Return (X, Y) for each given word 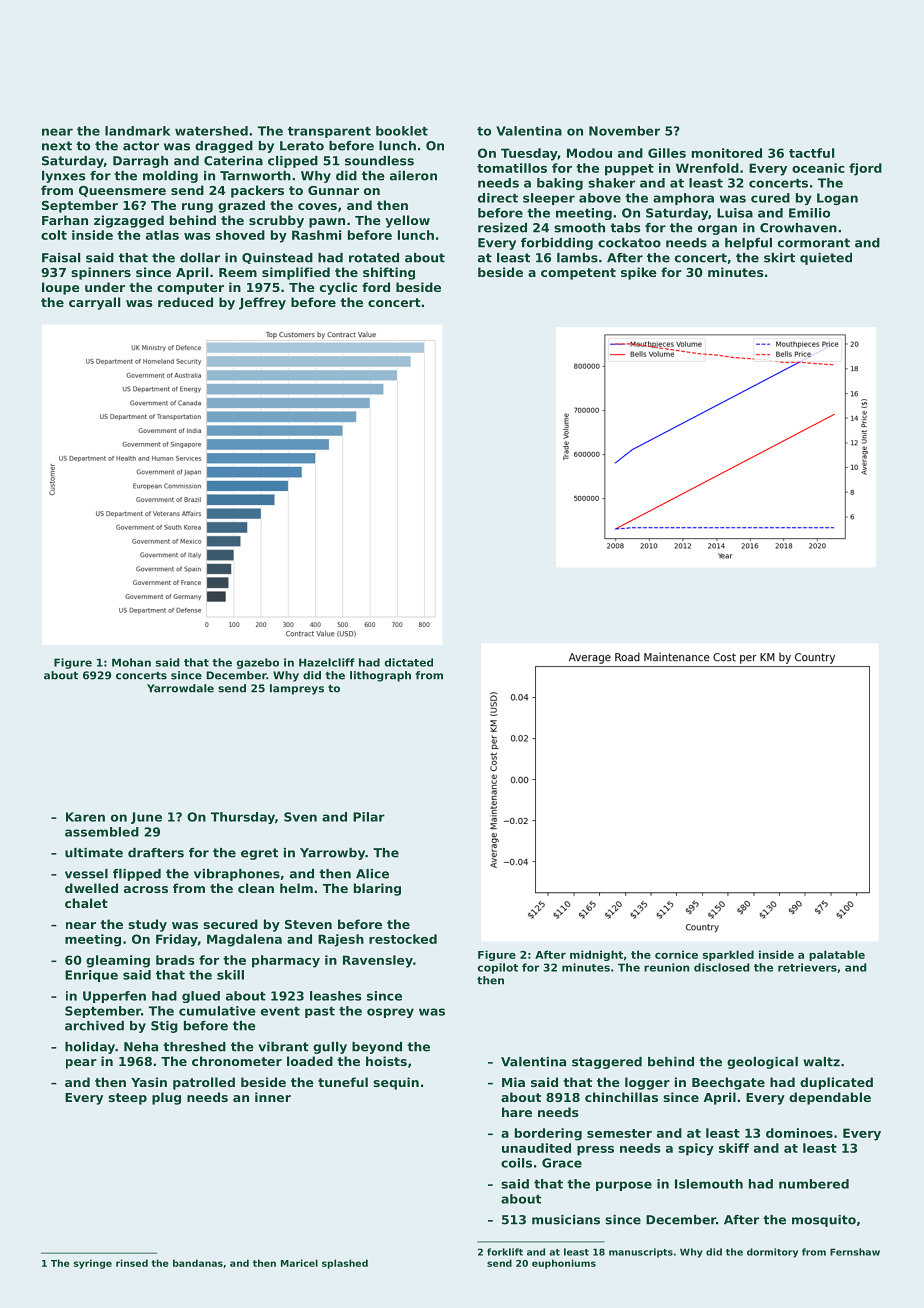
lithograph (380, 676)
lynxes (63, 177)
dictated (409, 662)
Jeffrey (262, 303)
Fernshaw (855, 1252)
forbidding (557, 244)
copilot (497, 968)
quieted (826, 259)
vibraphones (237, 875)
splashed (345, 1264)
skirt (779, 258)
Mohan (131, 662)
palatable (837, 955)
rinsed (132, 1263)
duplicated (836, 1083)
